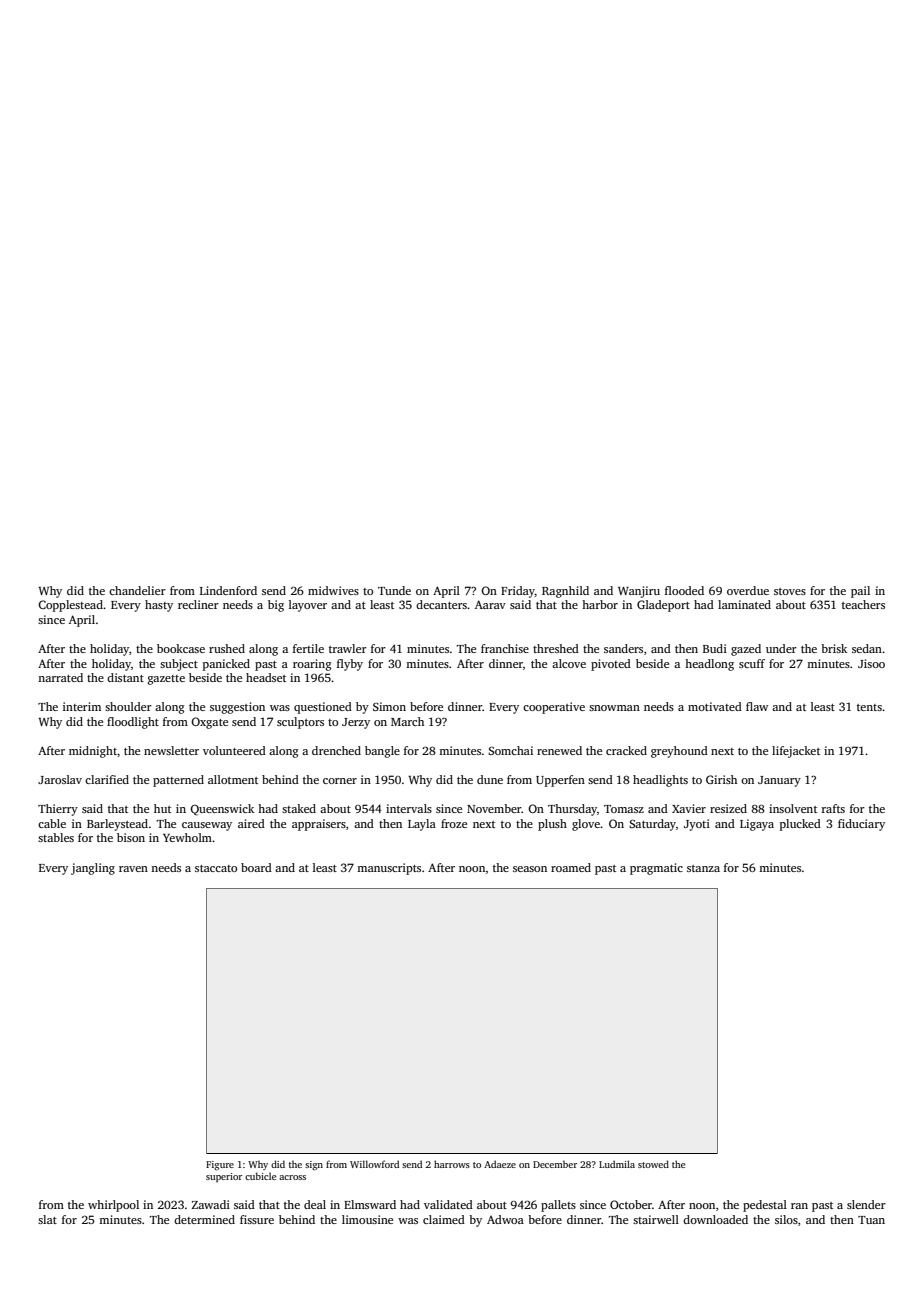  What do you see at coordinates (653, 1164) in the screenshot?
I see `stowed` at bounding box center [653, 1164].
